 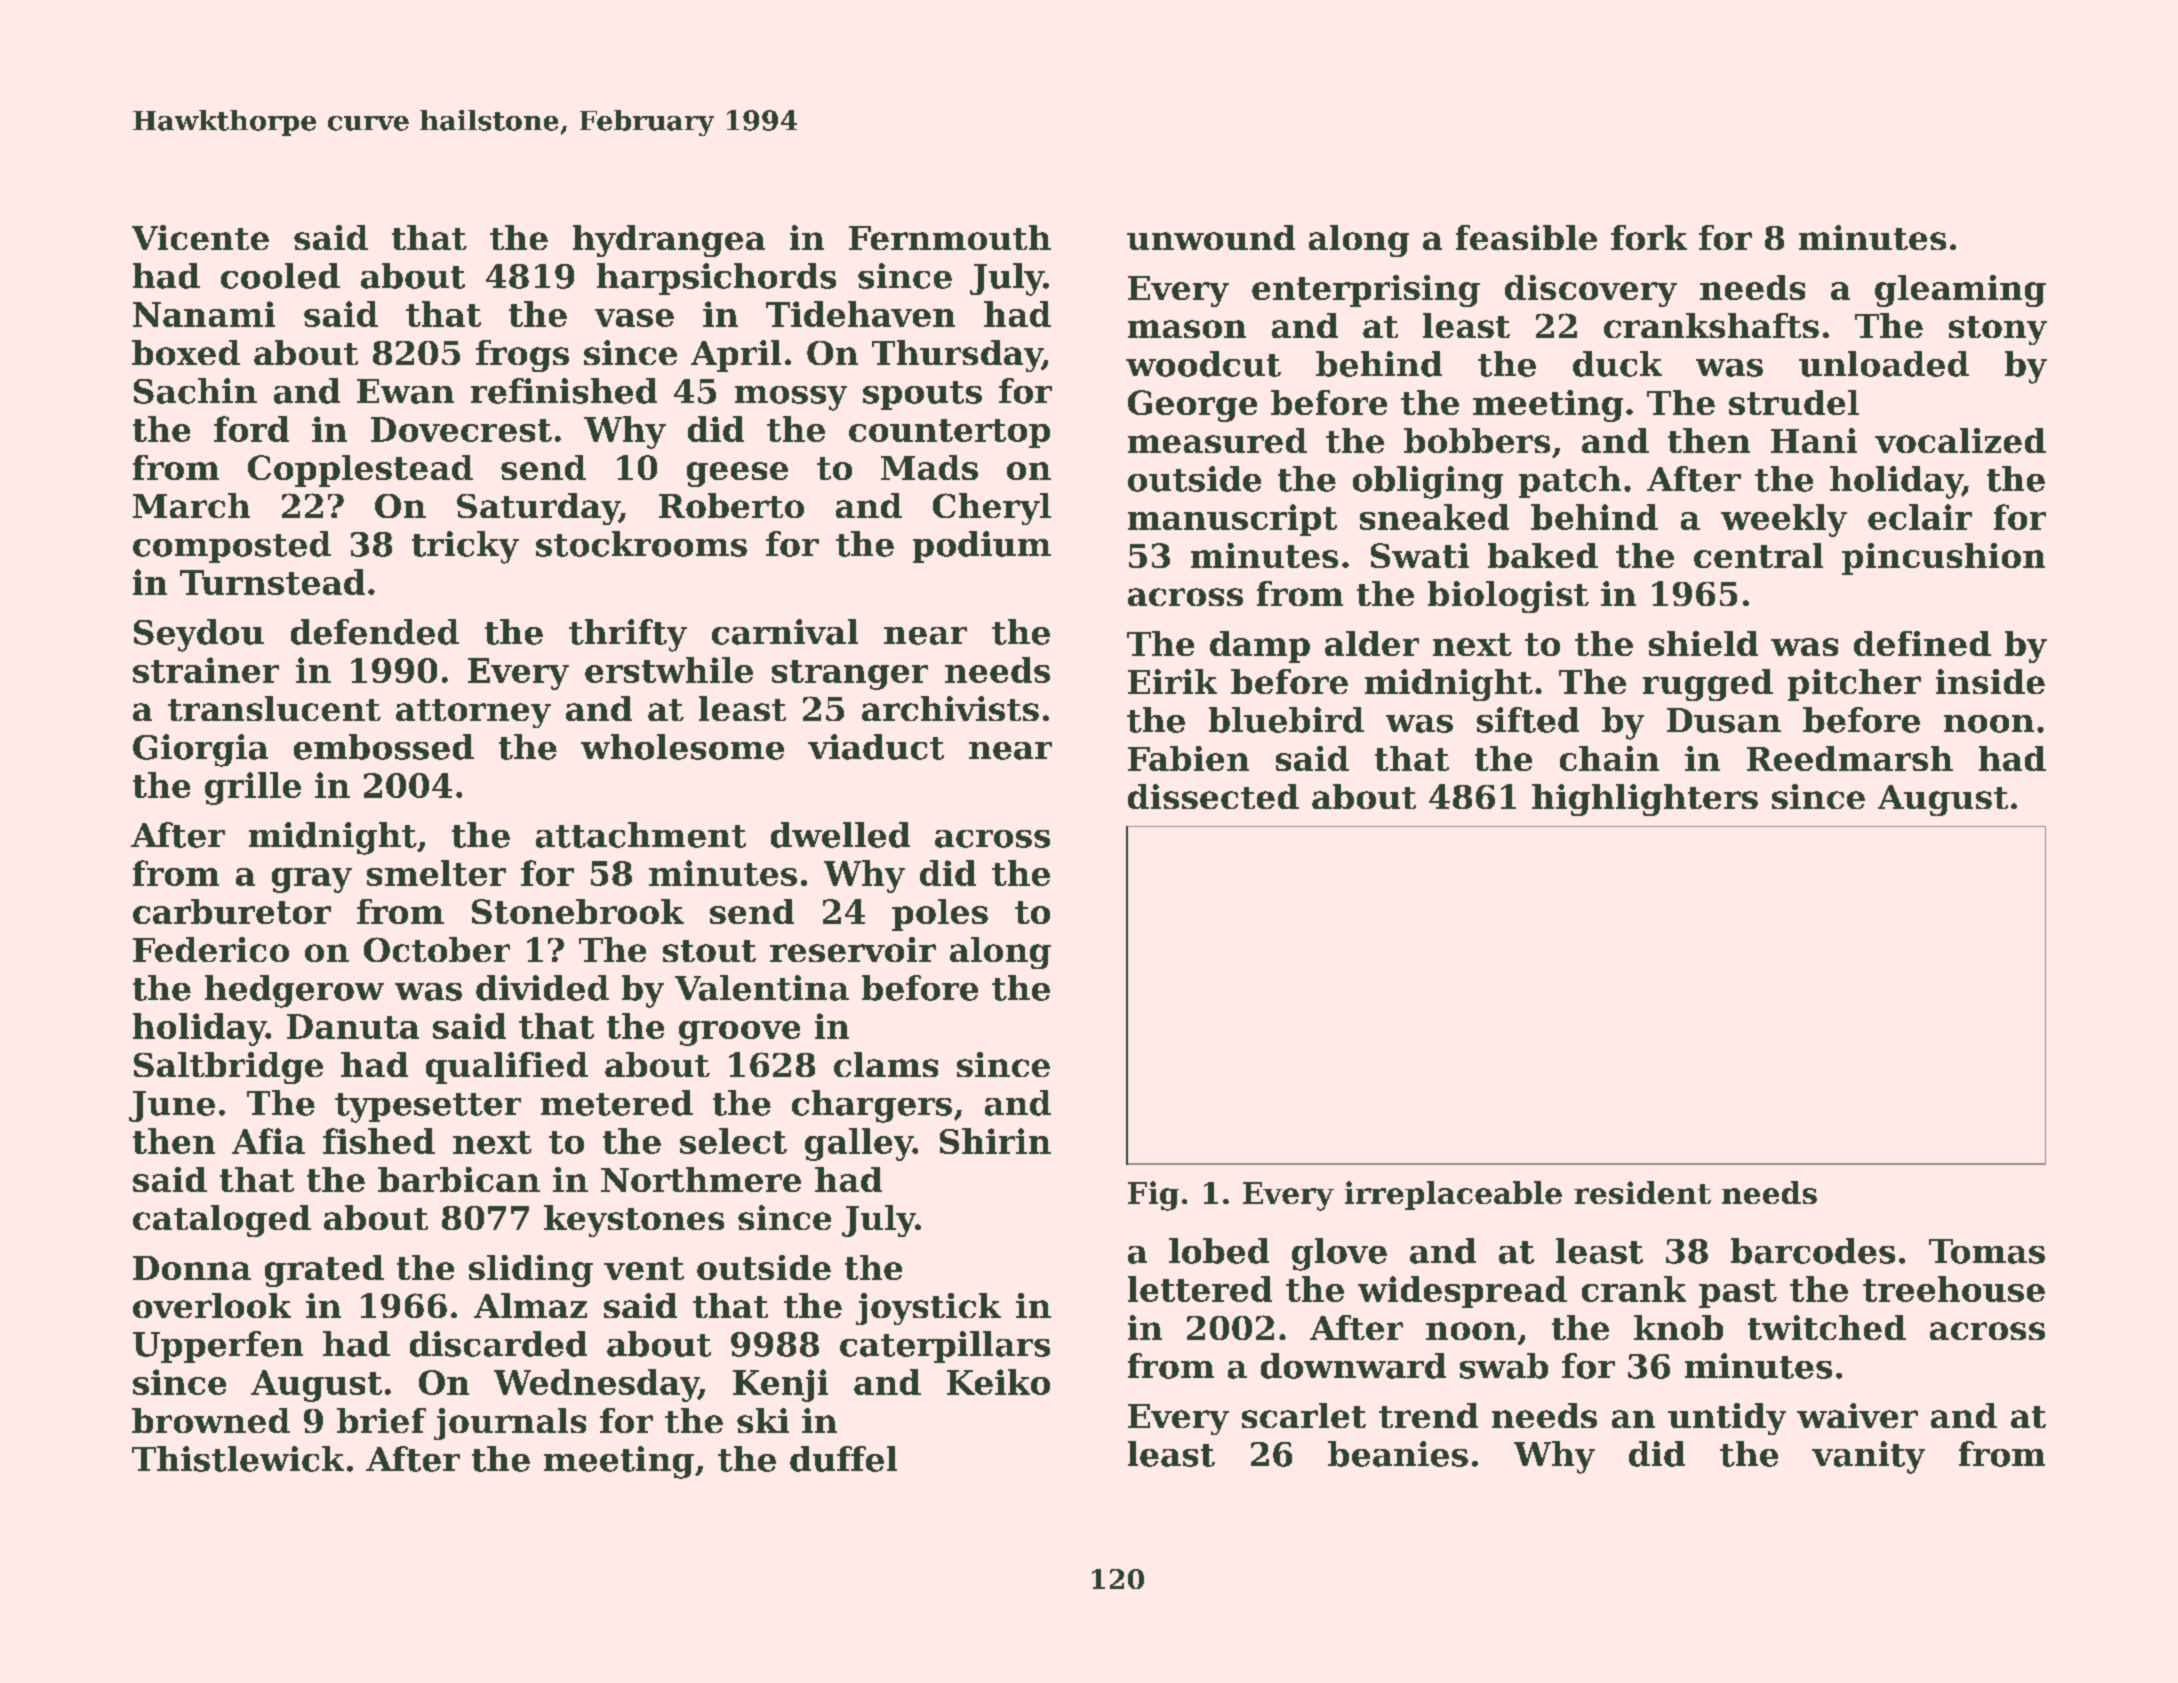 I want to click on Mads, so click(x=929, y=467).
